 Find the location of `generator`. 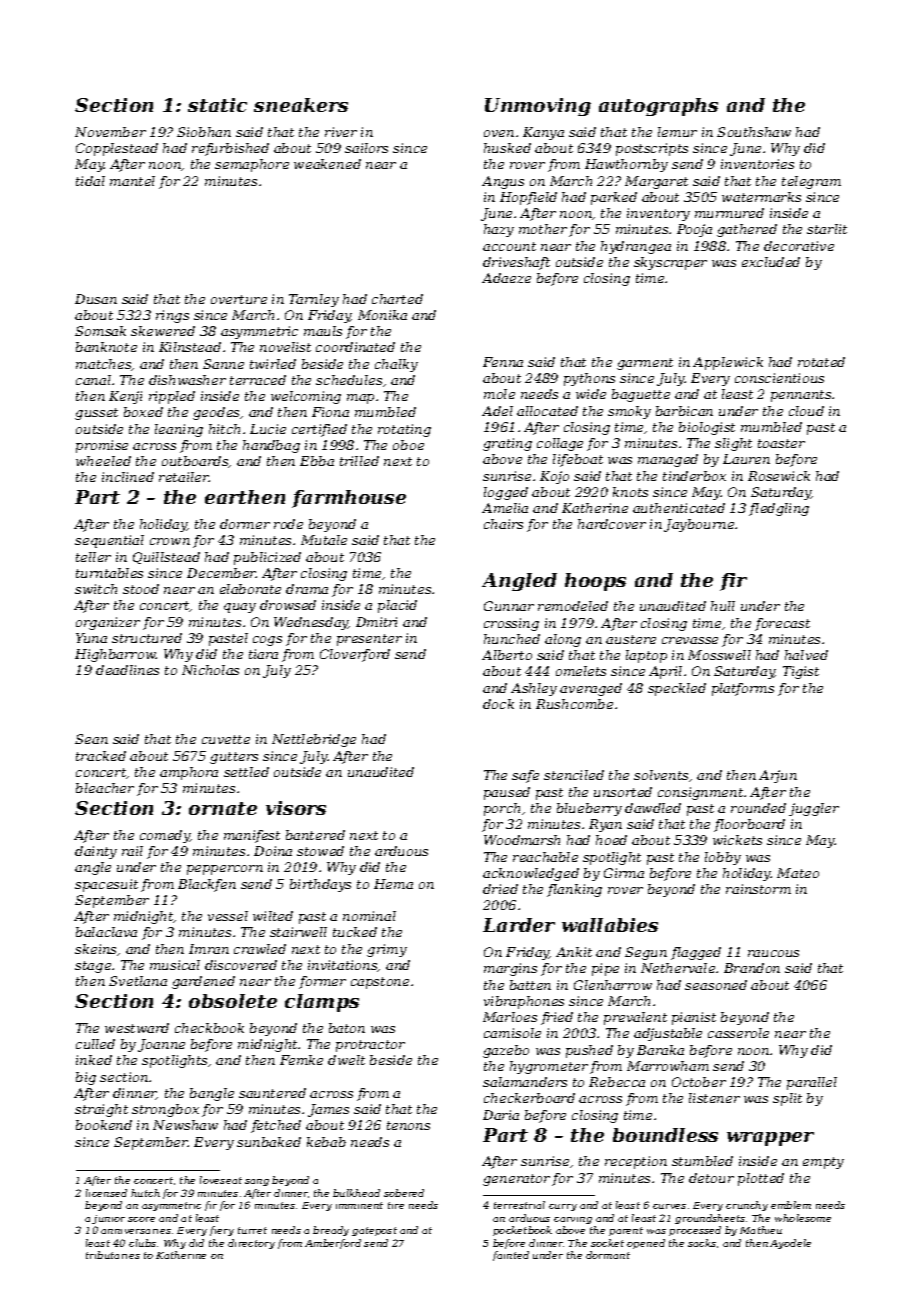

generator is located at coordinates (516, 1180).
